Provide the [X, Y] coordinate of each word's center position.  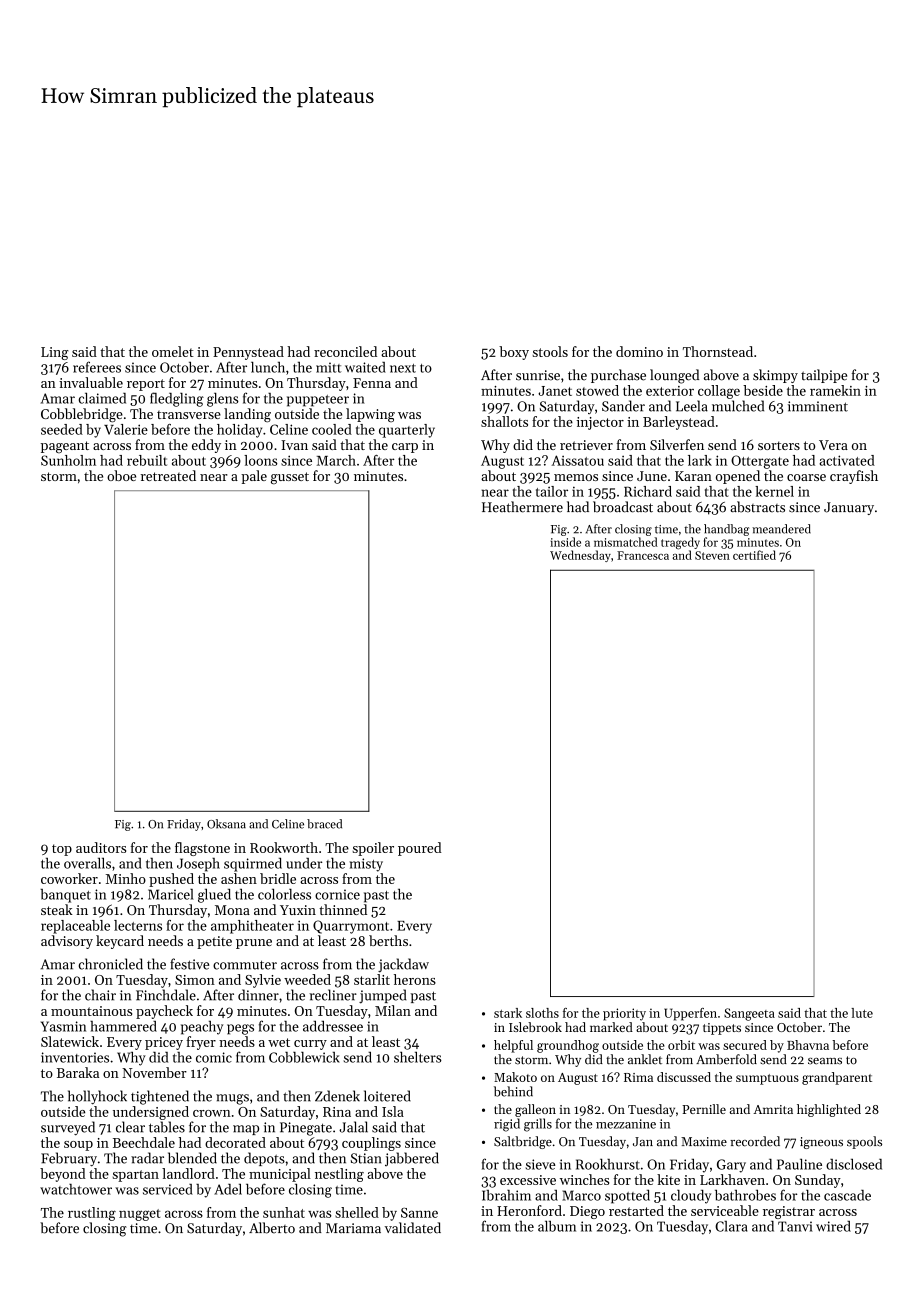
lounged [674, 376]
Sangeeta [749, 1014]
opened [738, 477]
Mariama [353, 1228]
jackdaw [403, 965]
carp [405, 448]
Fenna [372, 383]
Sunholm [68, 460]
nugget [139, 1215]
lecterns [138, 925]
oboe [121, 475]
